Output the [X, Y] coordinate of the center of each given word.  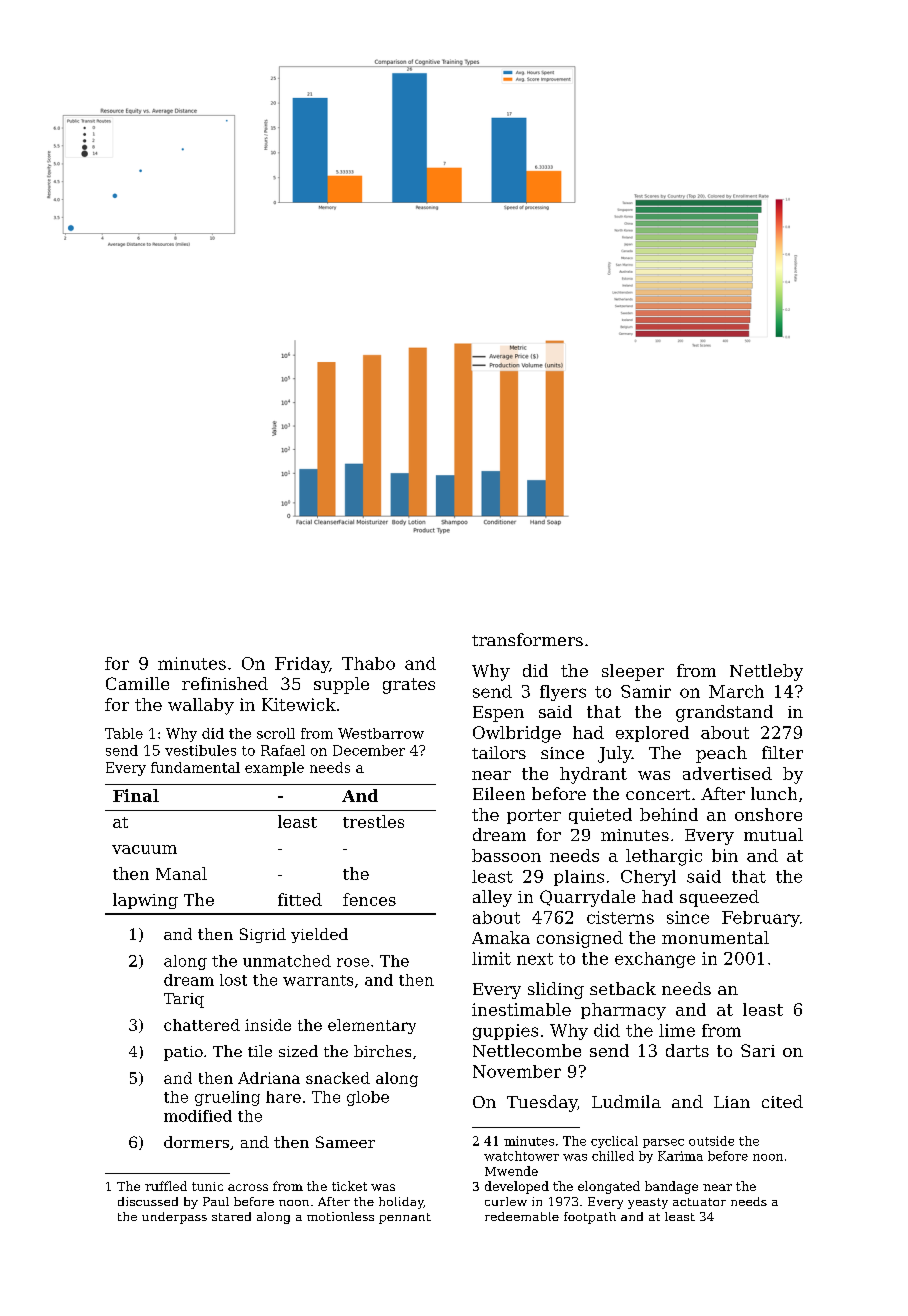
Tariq [184, 1000]
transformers [527, 639]
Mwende [511, 1171]
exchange [655, 960]
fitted [300, 899]
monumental [715, 937]
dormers [196, 1142]
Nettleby [766, 672]
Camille [137, 683]
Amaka [501, 937]
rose [353, 962]
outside [711, 1141]
